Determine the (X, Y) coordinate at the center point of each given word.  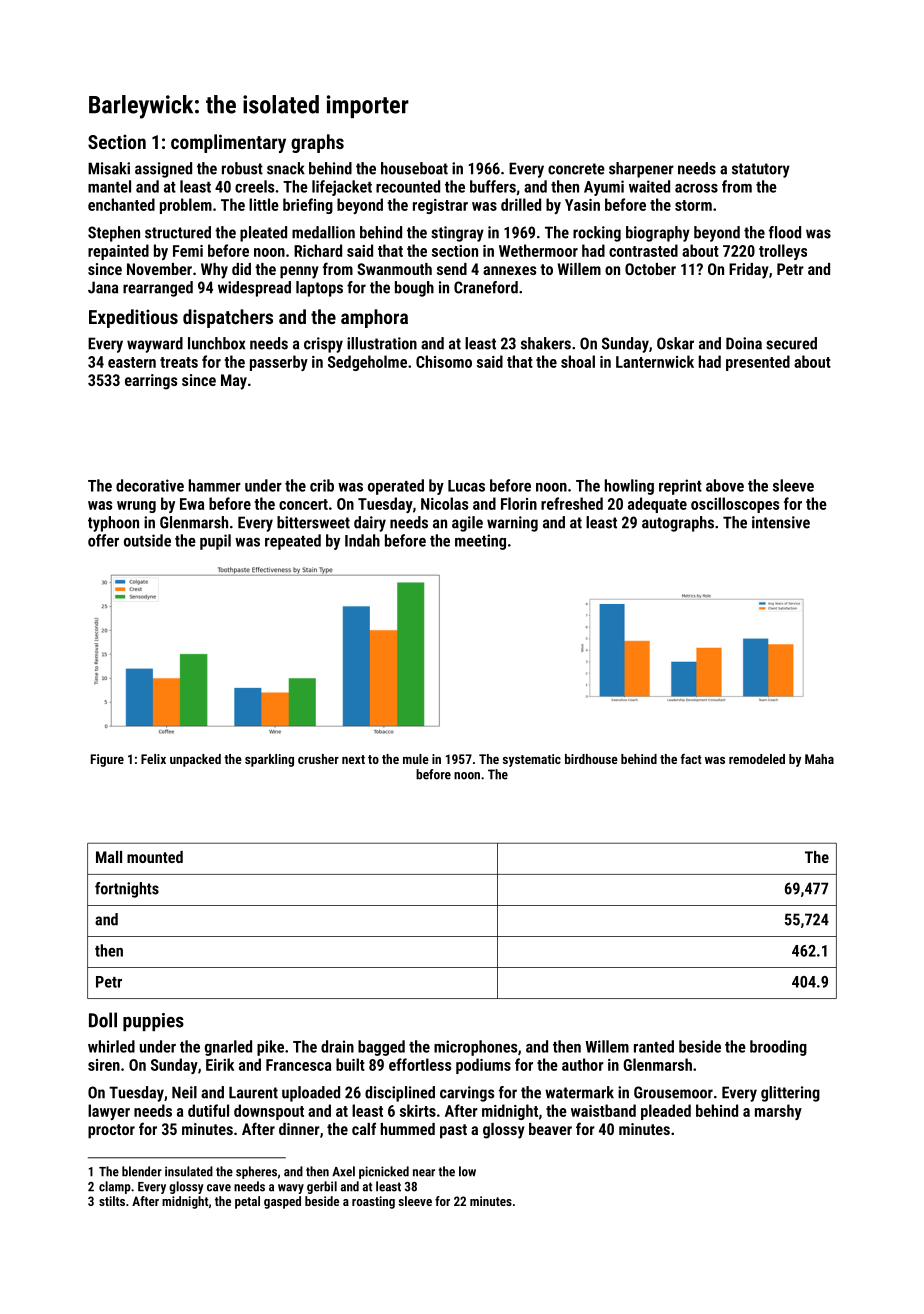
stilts (112, 1201)
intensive (781, 522)
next (353, 759)
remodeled (757, 759)
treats (179, 362)
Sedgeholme (367, 363)
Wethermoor (538, 250)
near (424, 1173)
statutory (761, 170)
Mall (109, 857)
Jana (103, 287)
